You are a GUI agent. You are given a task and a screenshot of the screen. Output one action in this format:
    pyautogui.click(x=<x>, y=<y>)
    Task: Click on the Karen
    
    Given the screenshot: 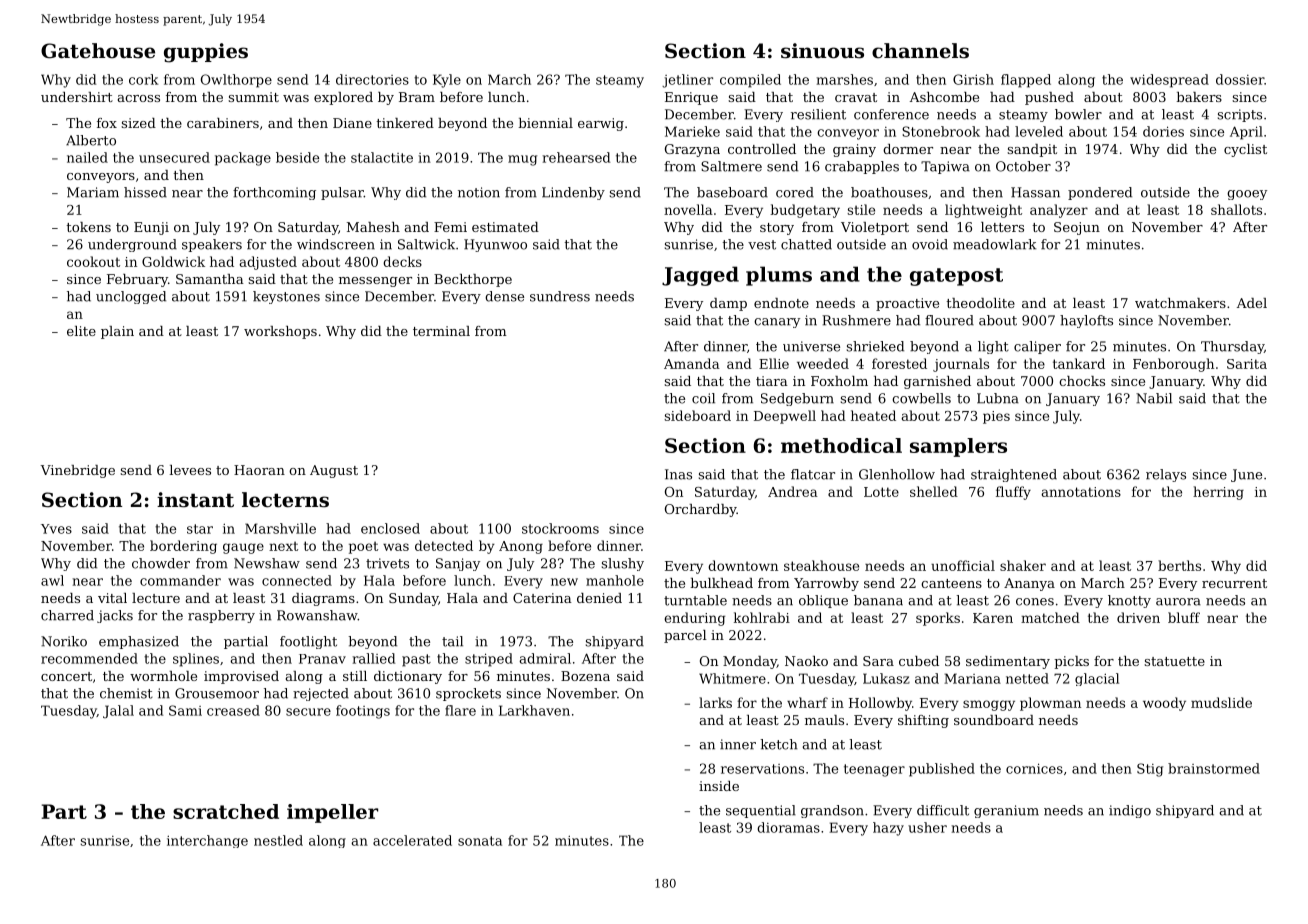 What is the action you would take?
    pyautogui.click(x=993, y=618)
